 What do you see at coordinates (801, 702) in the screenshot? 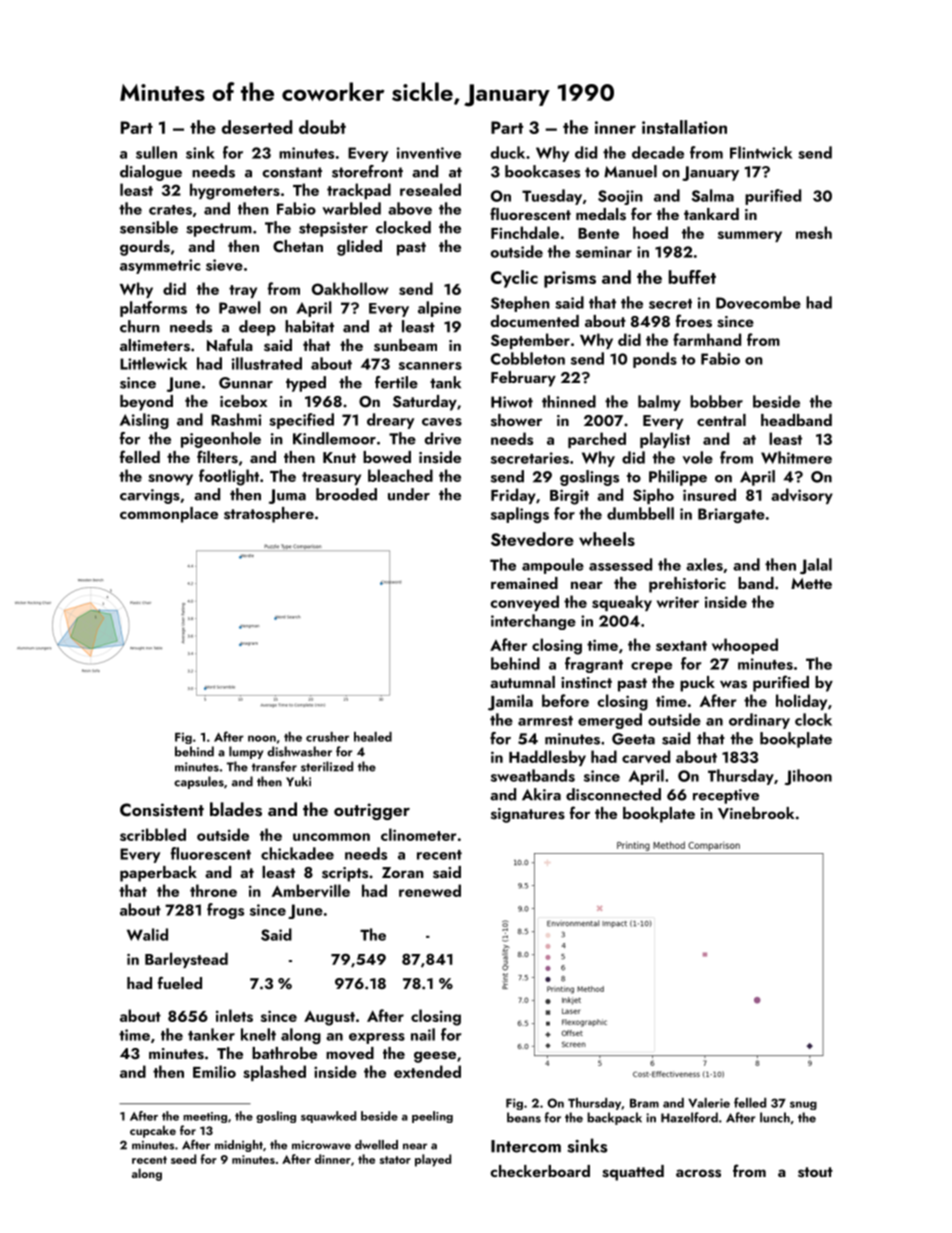
I see `holiday` at bounding box center [801, 702].
